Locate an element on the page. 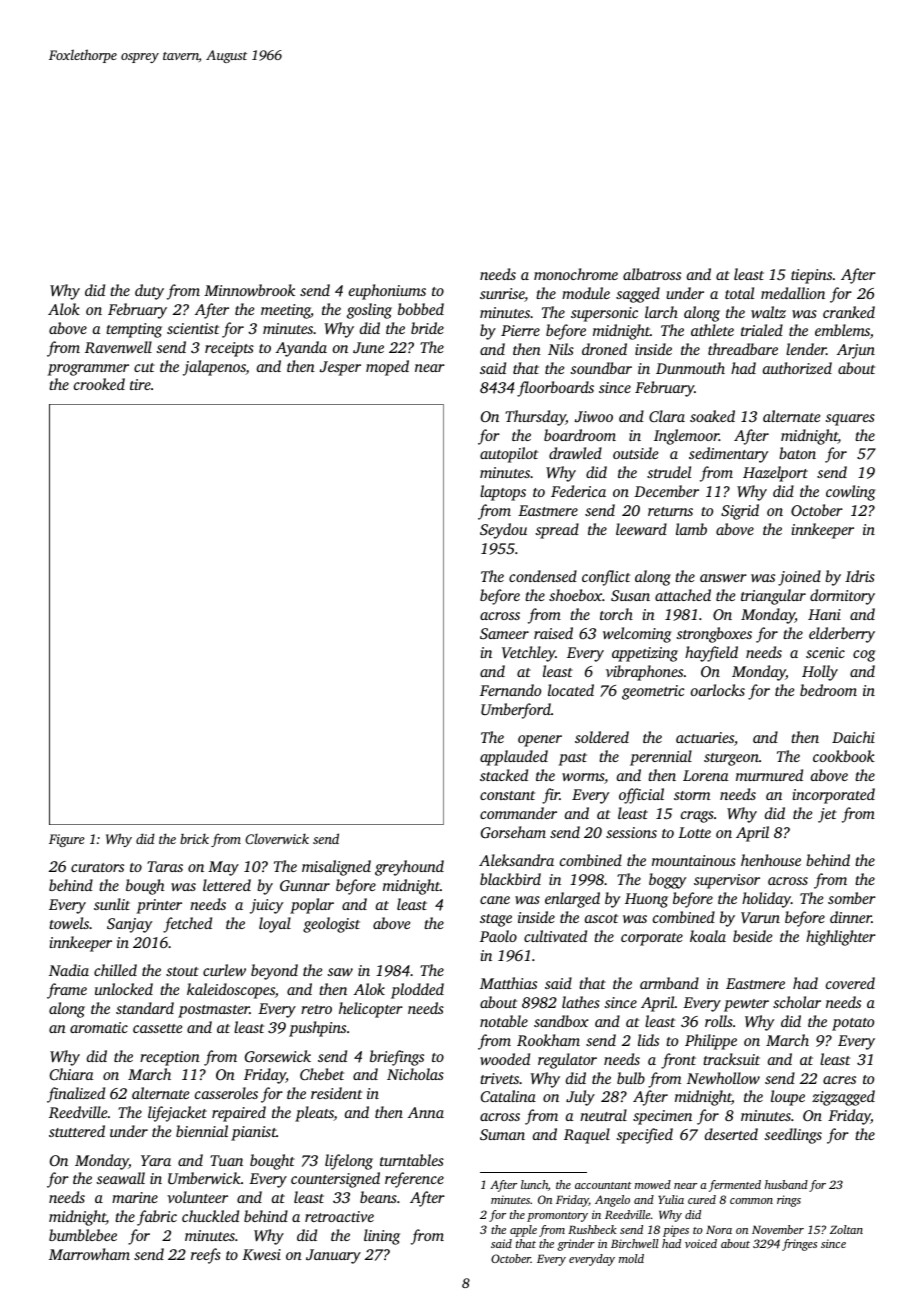  lifejacket is located at coordinates (177, 1114).
